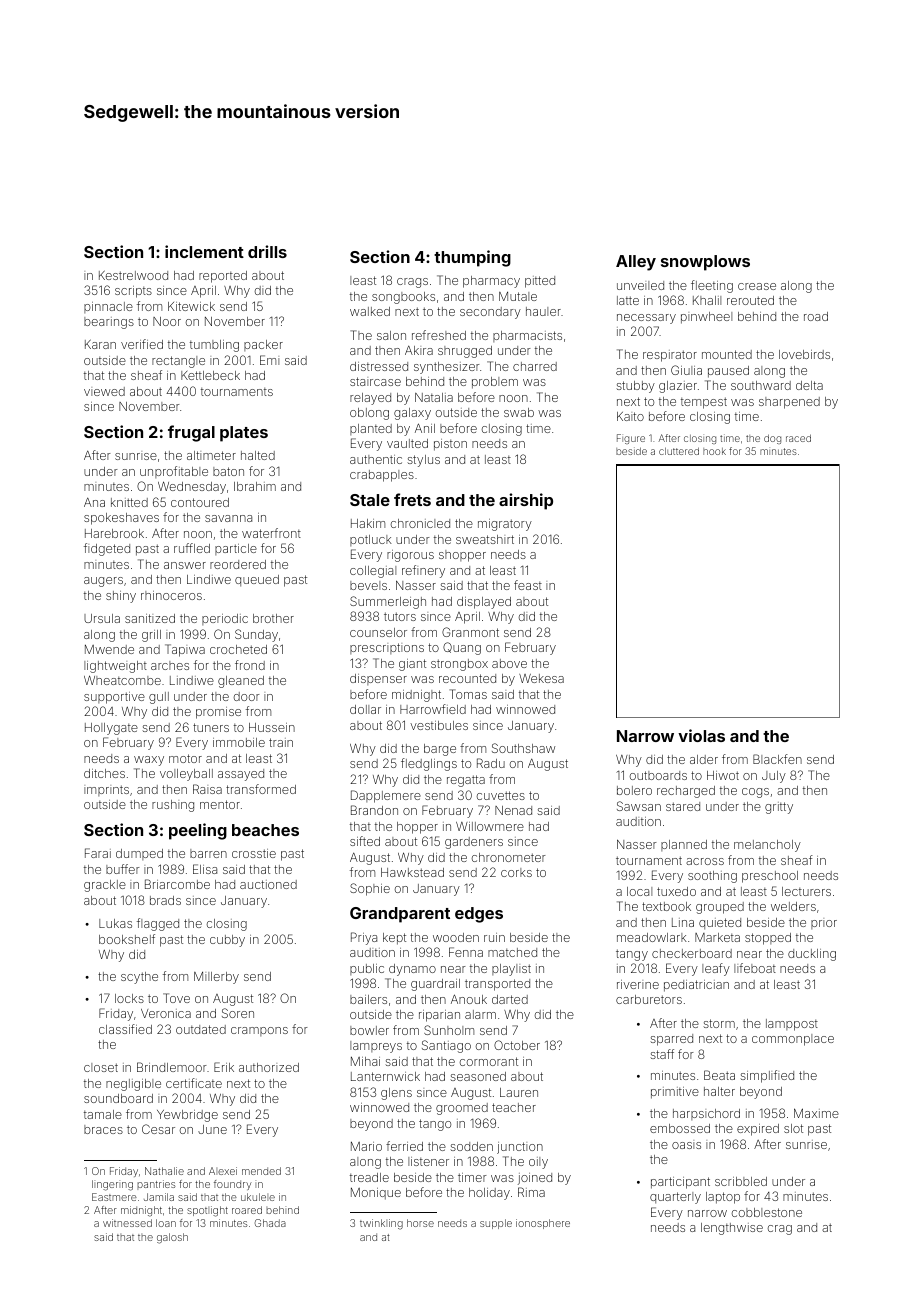 The image size is (924, 1308). I want to click on duckling, so click(812, 955).
